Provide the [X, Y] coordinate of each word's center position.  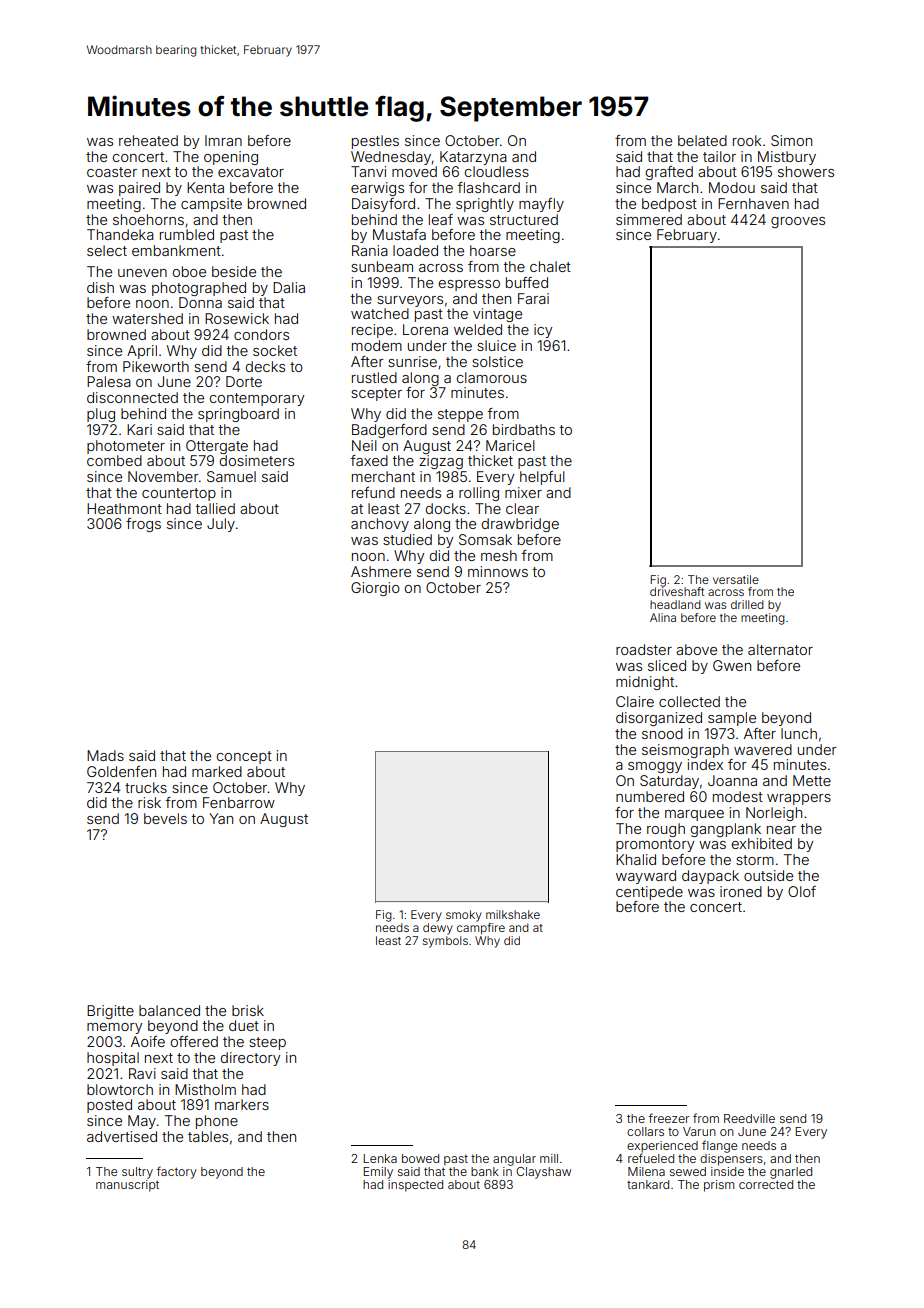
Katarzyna [473, 158]
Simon [791, 140]
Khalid [636, 859]
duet [244, 1025]
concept [244, 757]
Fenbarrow [239, 802]
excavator [251, 172]
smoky [464, 916]
